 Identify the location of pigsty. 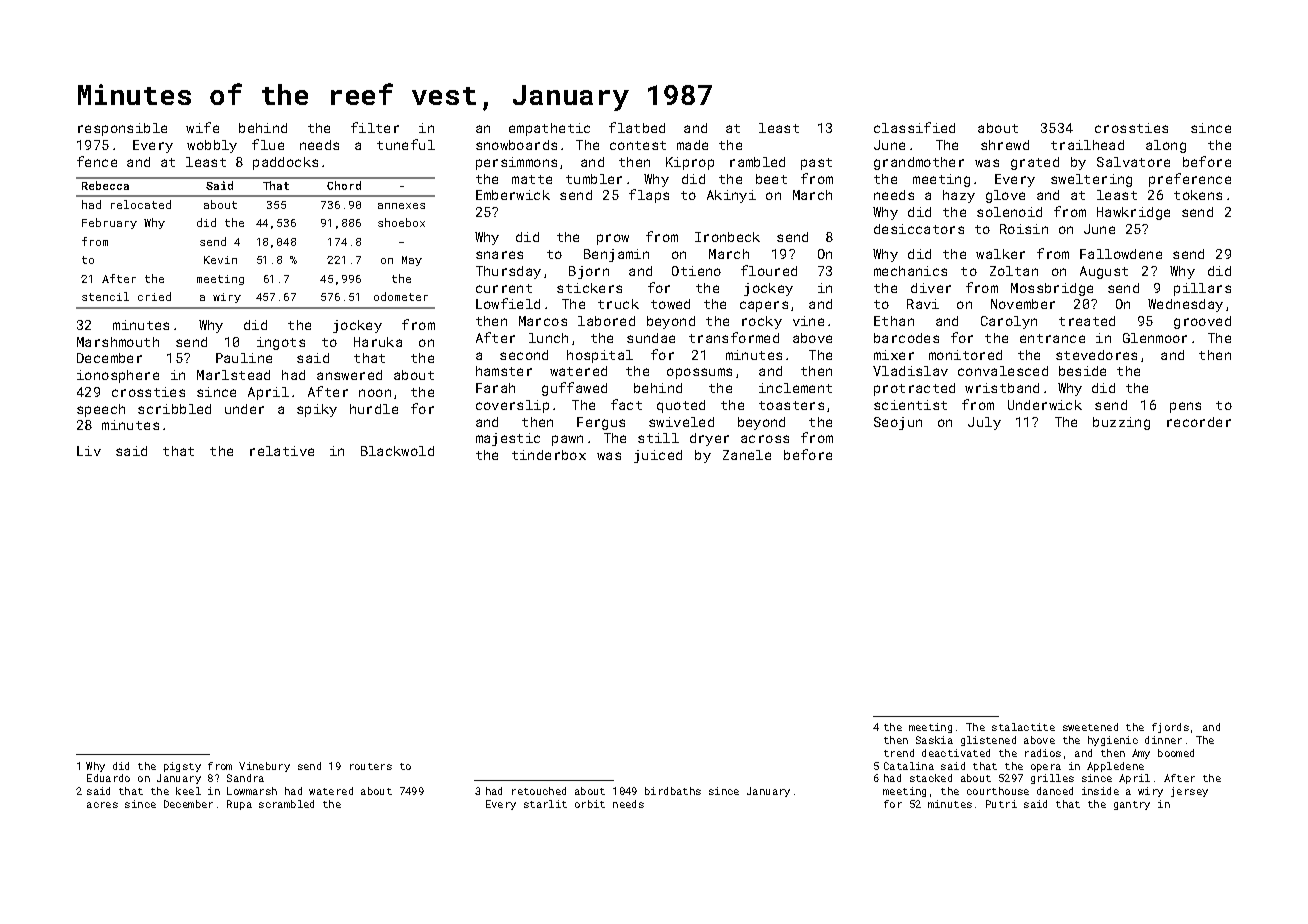
(182, 767).
